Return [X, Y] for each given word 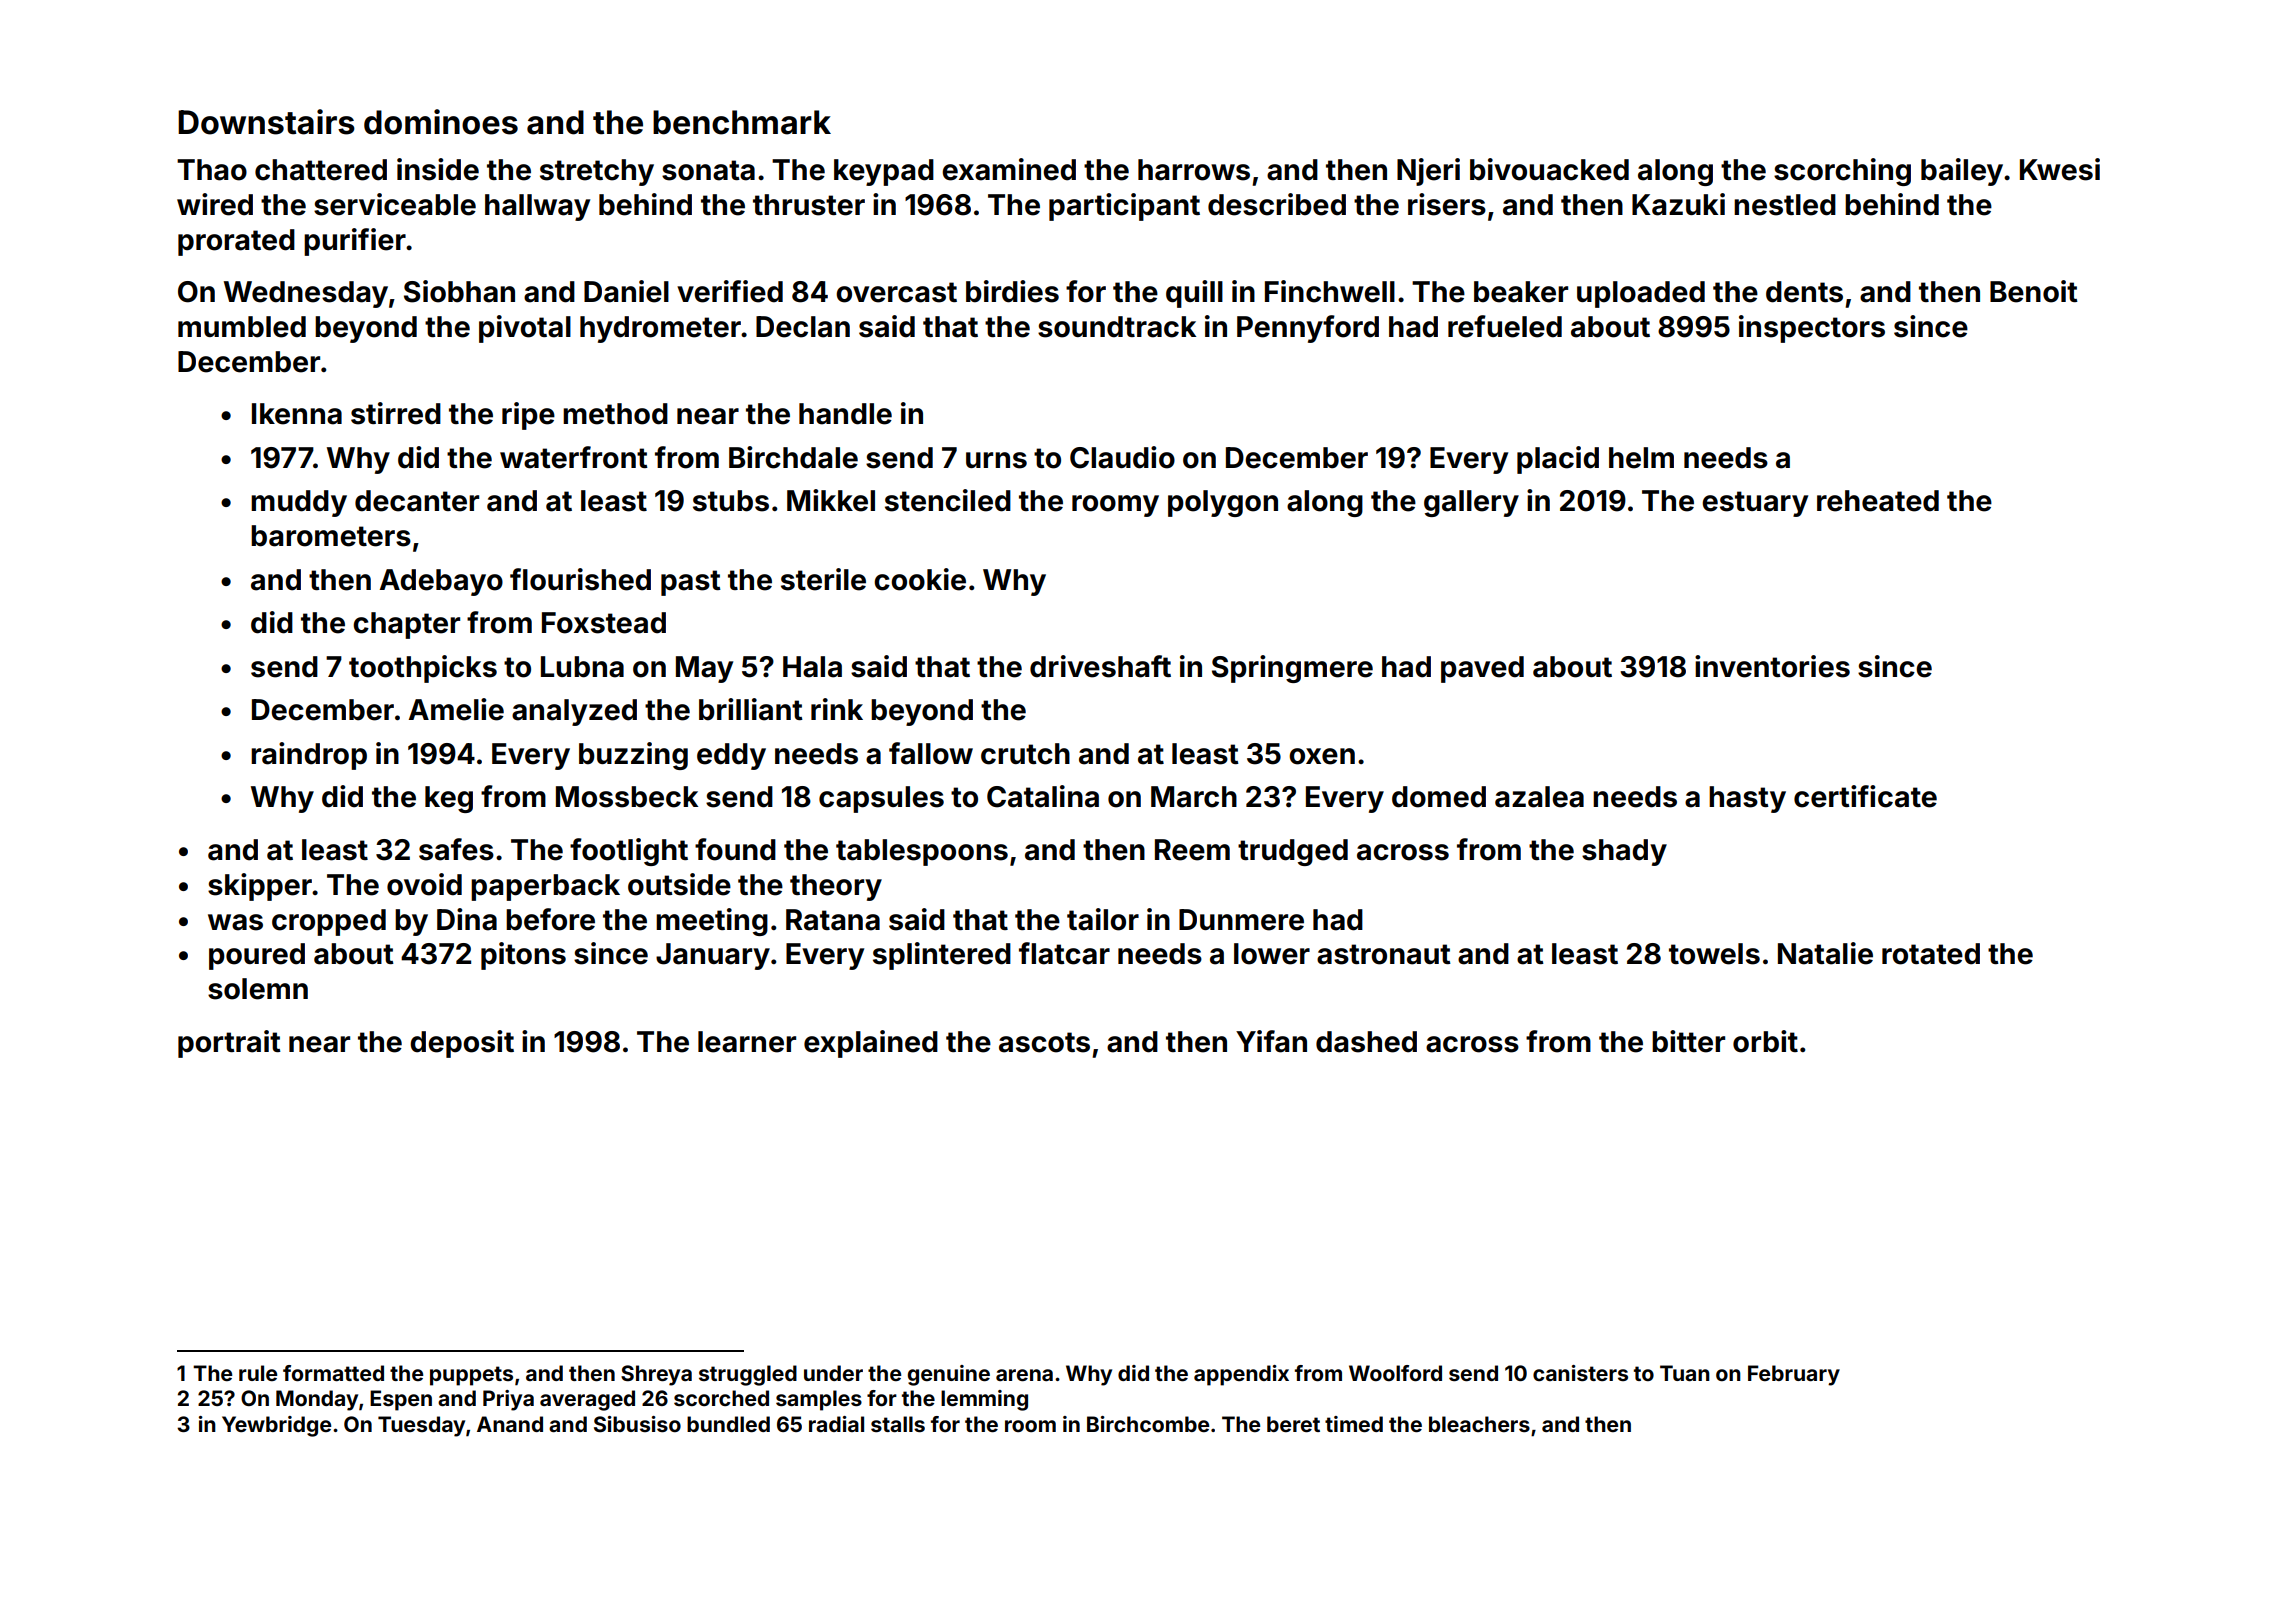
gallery [1471, 503]
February [1794, 1375]
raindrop [309, 756]
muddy [299, 503]
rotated [1931, 954]
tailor [1103, 919]
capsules [881, 799]
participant [1124, 207]
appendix [1241, 1375]
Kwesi [2060, 169]
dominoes [441, 122]
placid [1558, 460]
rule [258, 1373]
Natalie [1825, 953]
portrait [229, 1044]
